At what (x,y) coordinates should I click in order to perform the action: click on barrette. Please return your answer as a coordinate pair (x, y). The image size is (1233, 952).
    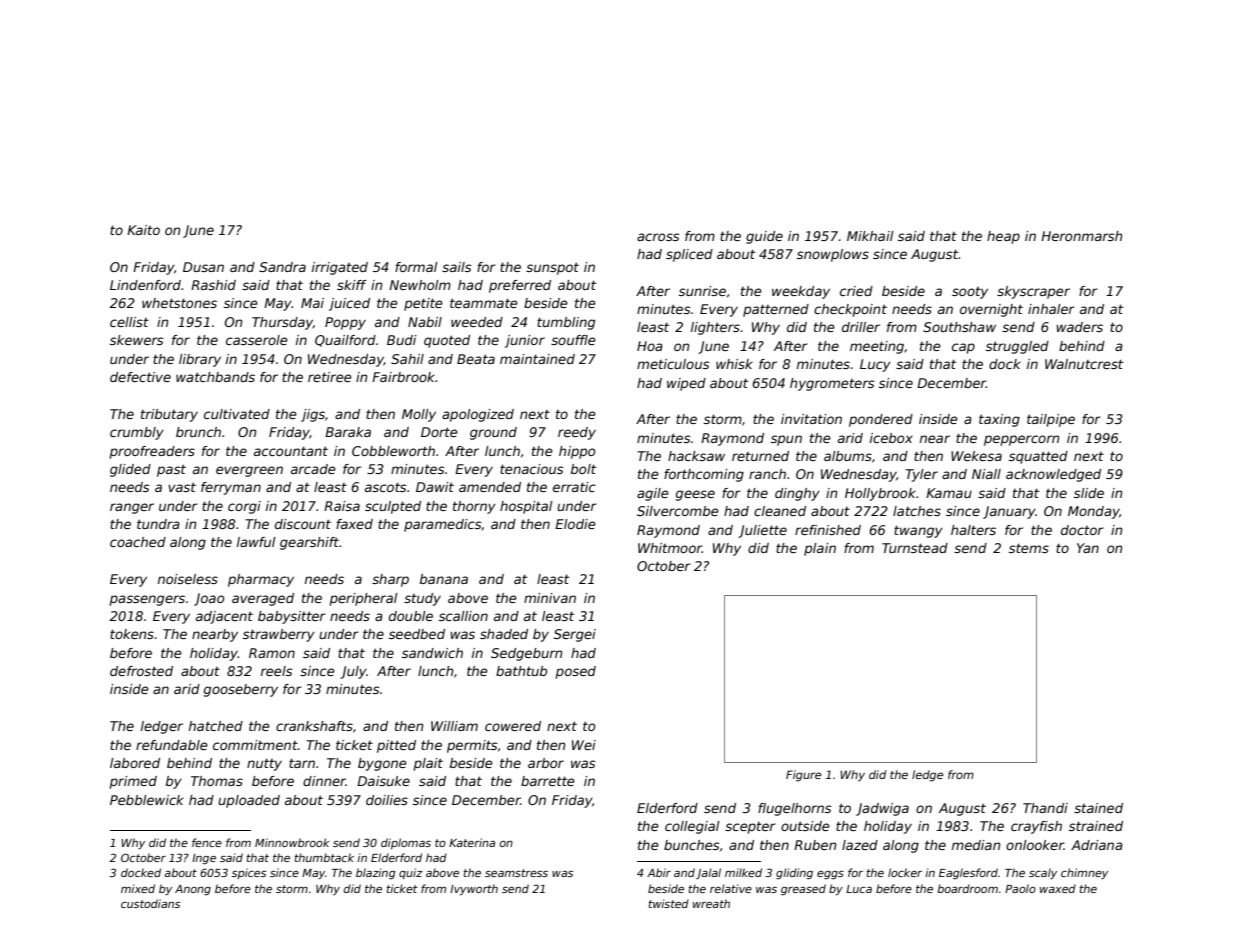
    Looking at the image, I should click on (548, 781).
